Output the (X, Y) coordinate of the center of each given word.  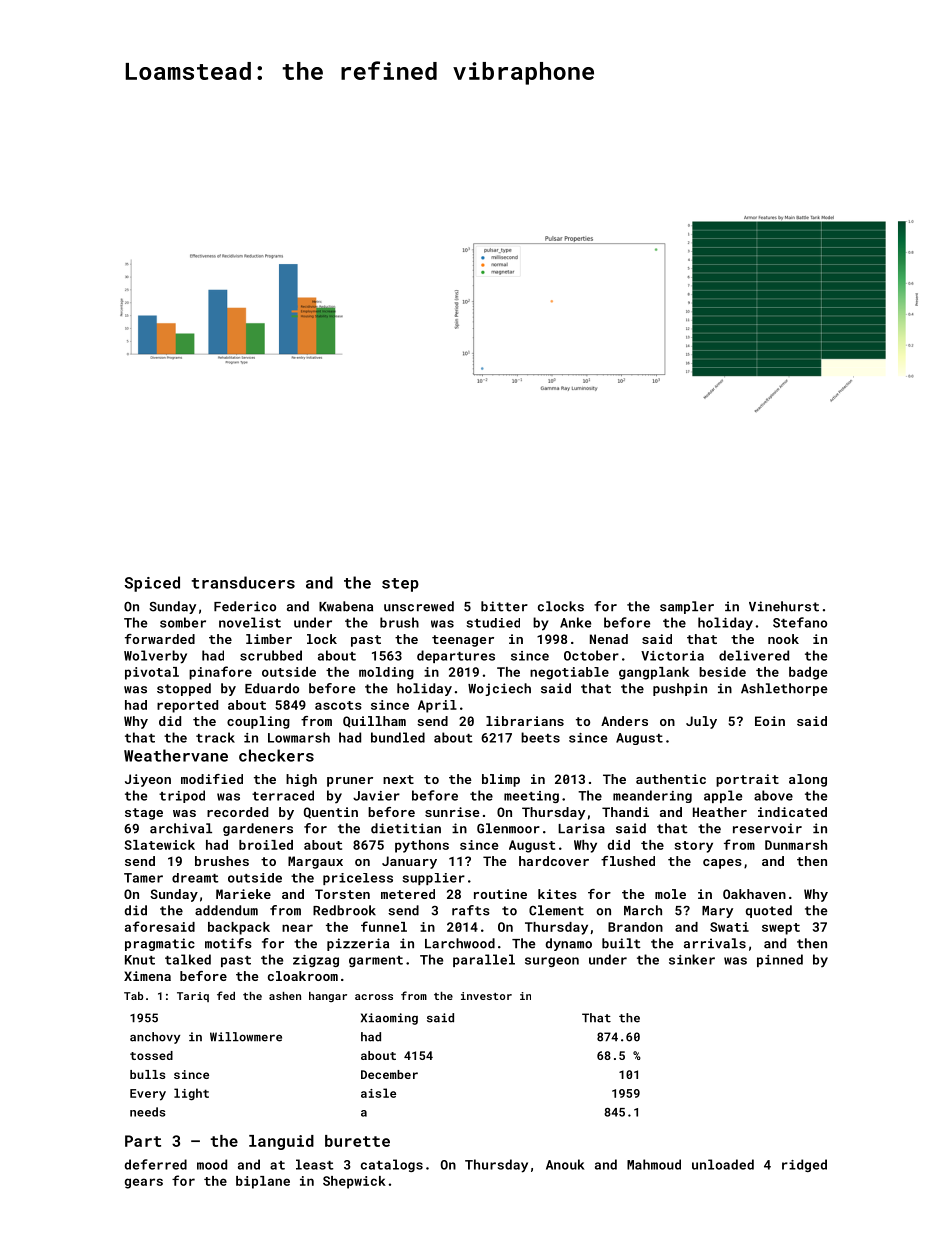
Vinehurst (784, 606)
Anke (575, 622)
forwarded (160, 639)
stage (144, 814)
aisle (378, 1093)
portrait (747, 780)
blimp (501, 780)
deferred (156, 1164)
